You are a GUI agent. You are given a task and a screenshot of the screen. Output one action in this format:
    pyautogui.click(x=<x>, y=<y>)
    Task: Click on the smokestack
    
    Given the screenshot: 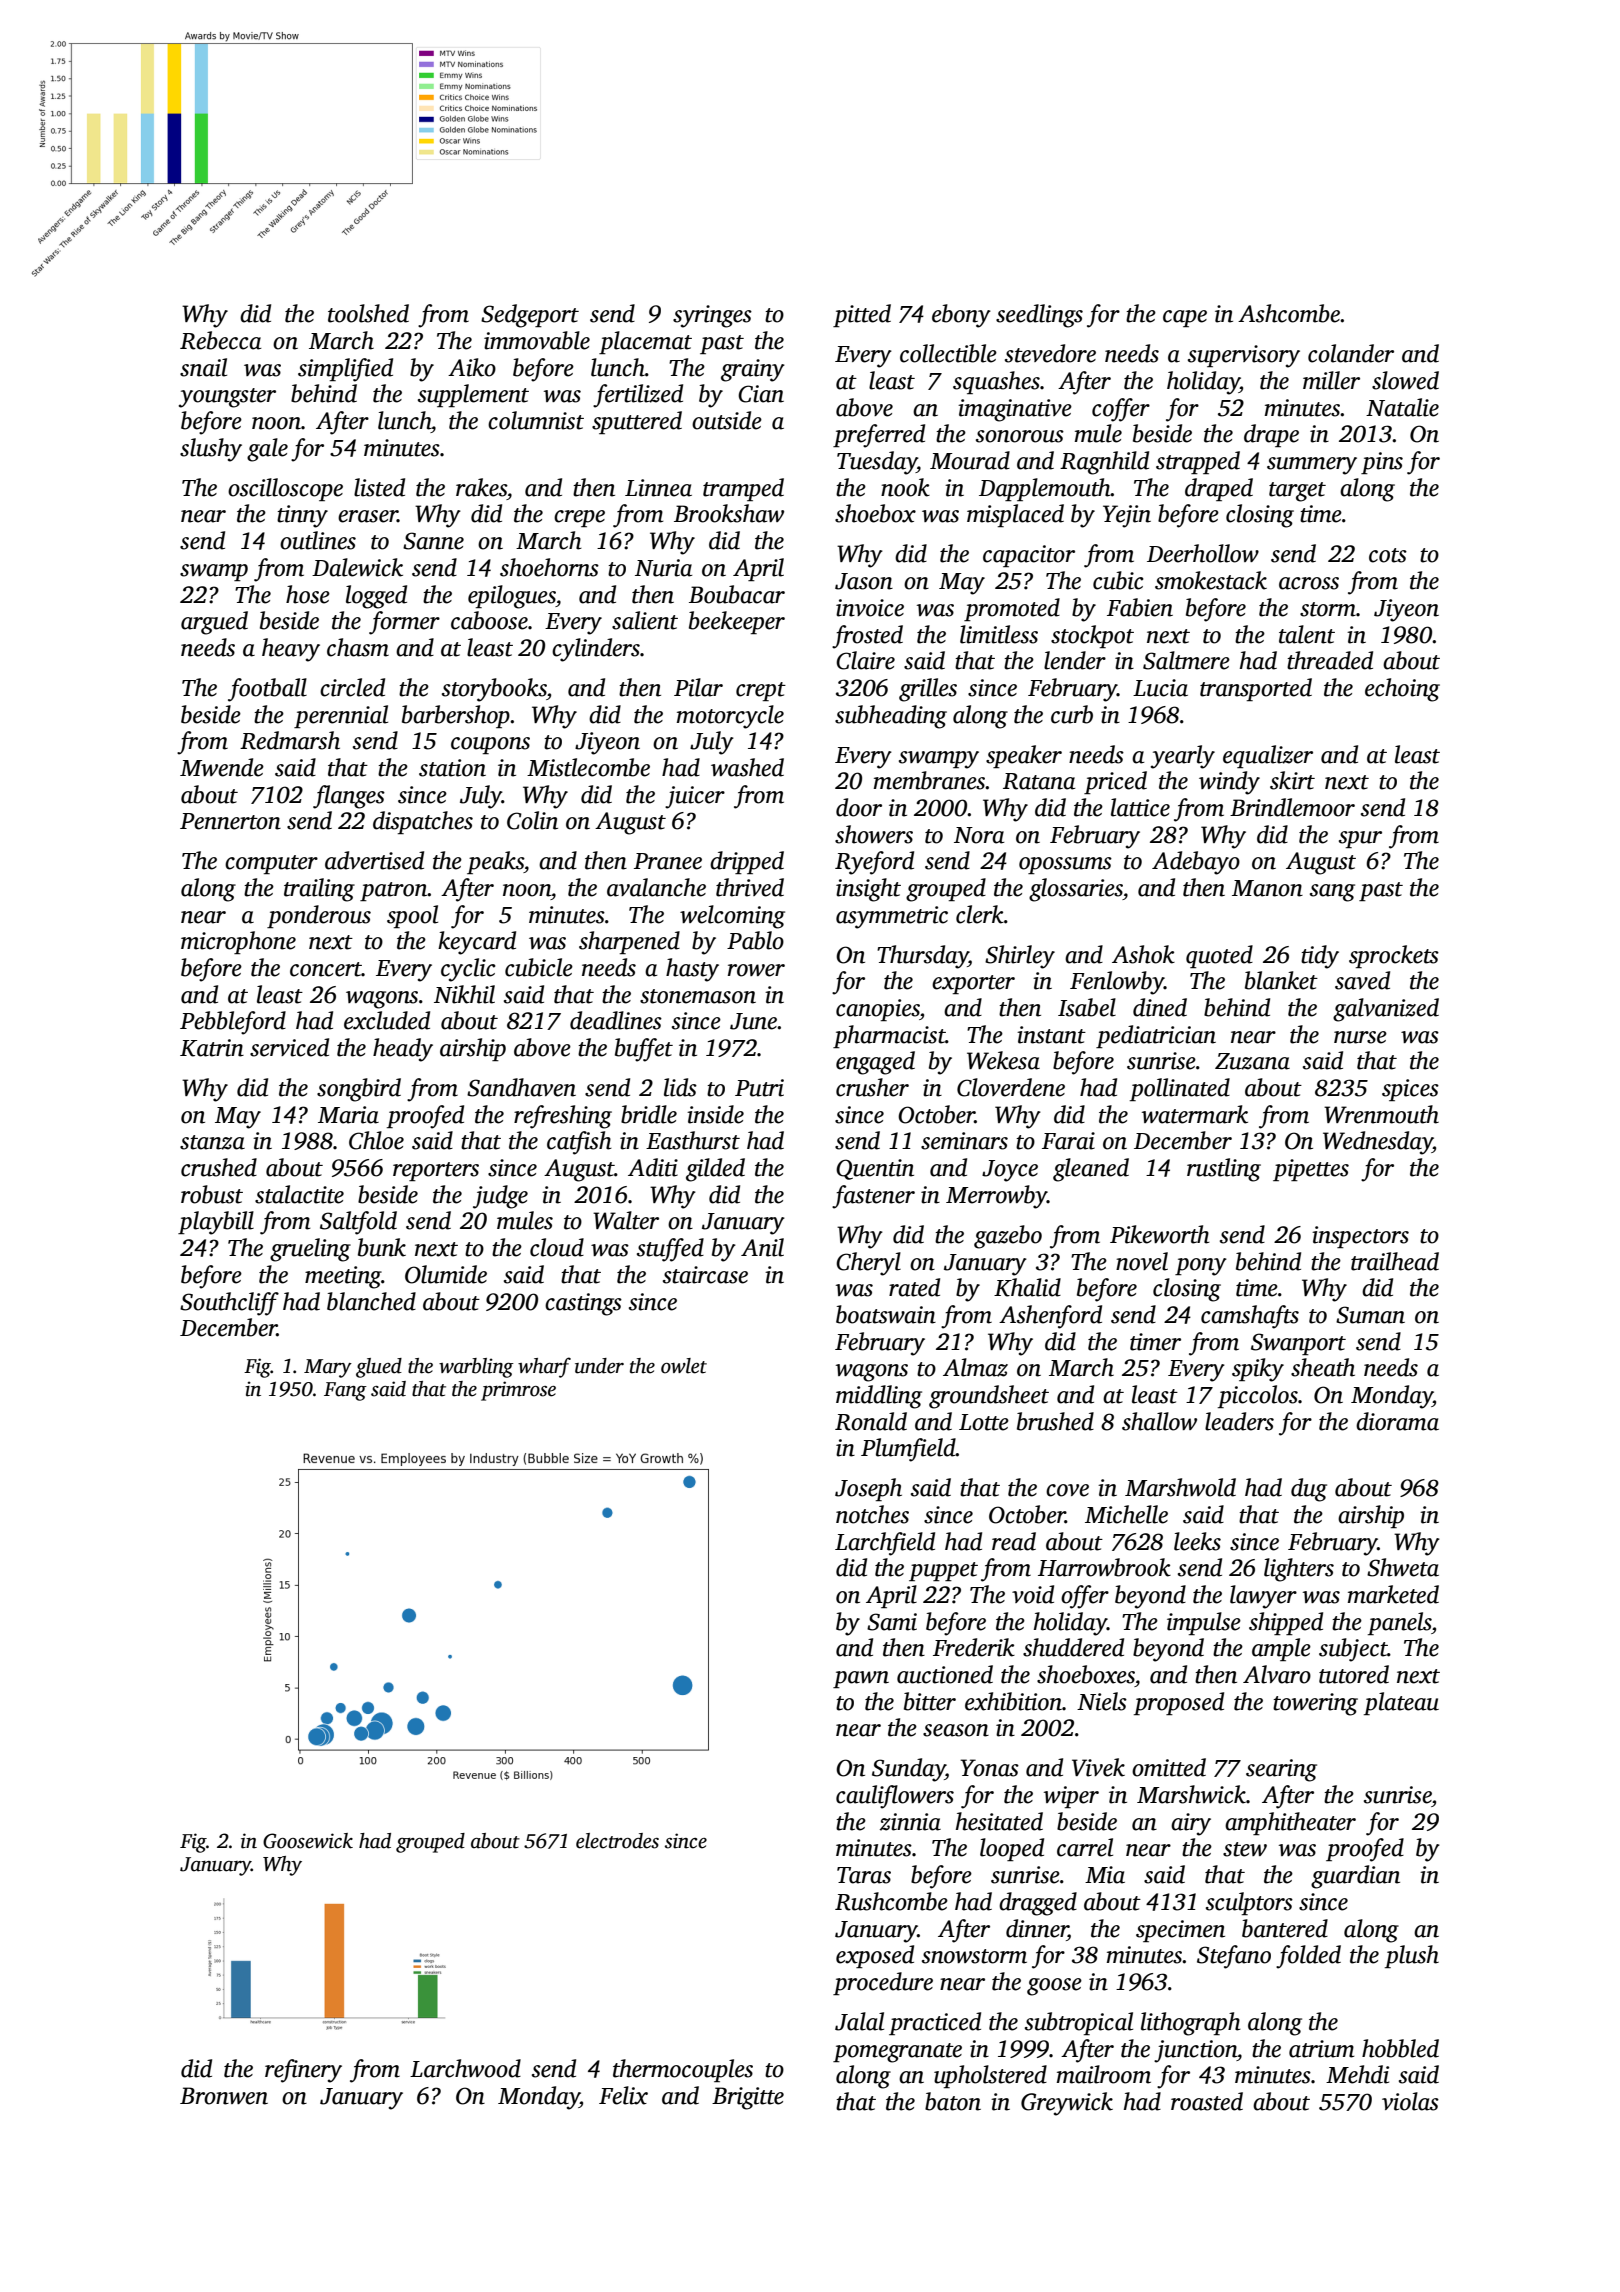 What is the action you would take?
    pyautogui.click(x=1211, y=580)
